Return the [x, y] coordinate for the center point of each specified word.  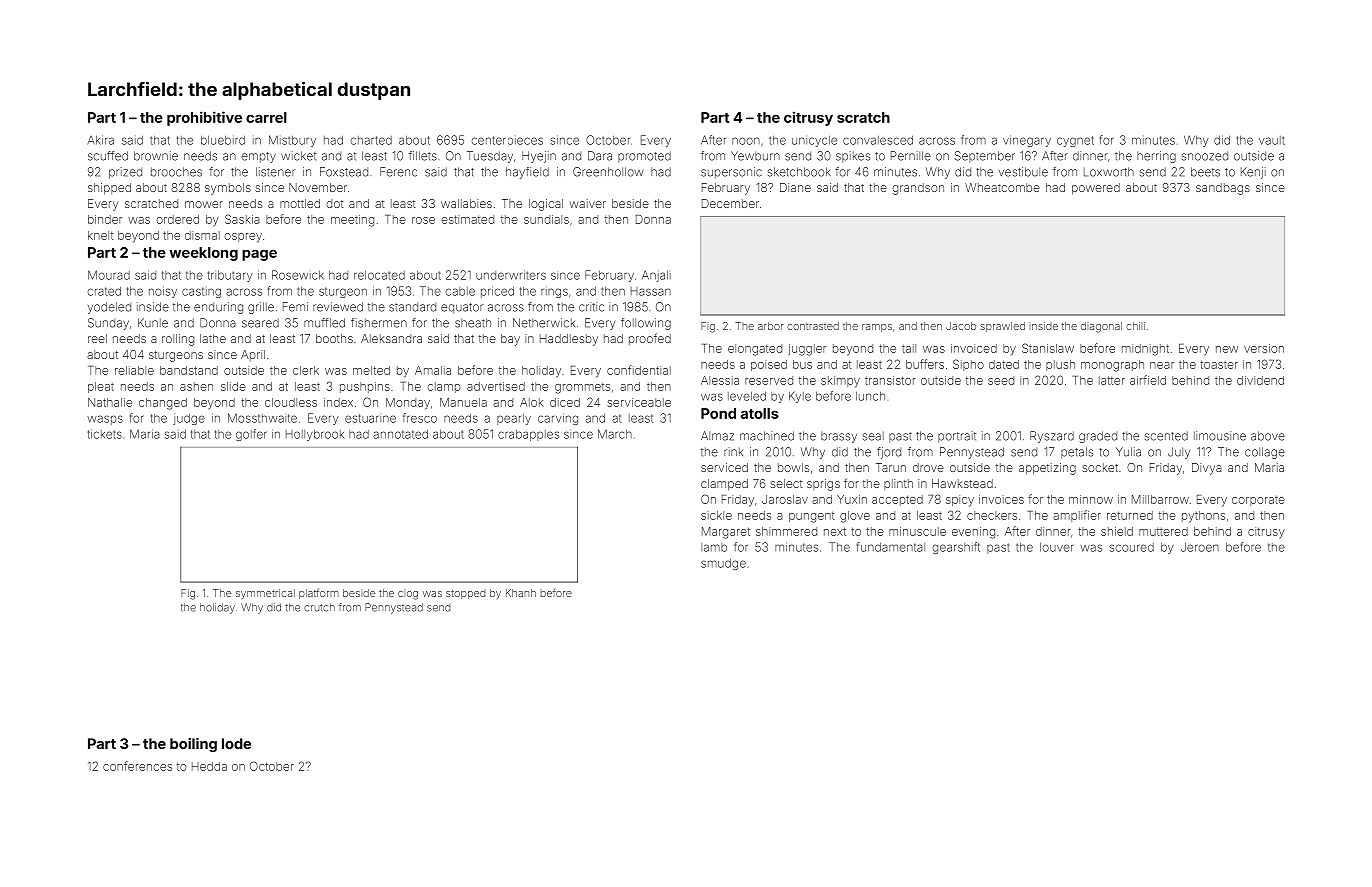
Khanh [521, 593]
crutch [319, 607]
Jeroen [1200, 547]
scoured [1131, 547]
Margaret [726, 533]
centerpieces [507, 140]
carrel [266, 117]
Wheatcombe [1002, 187]
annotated [400, 434]
